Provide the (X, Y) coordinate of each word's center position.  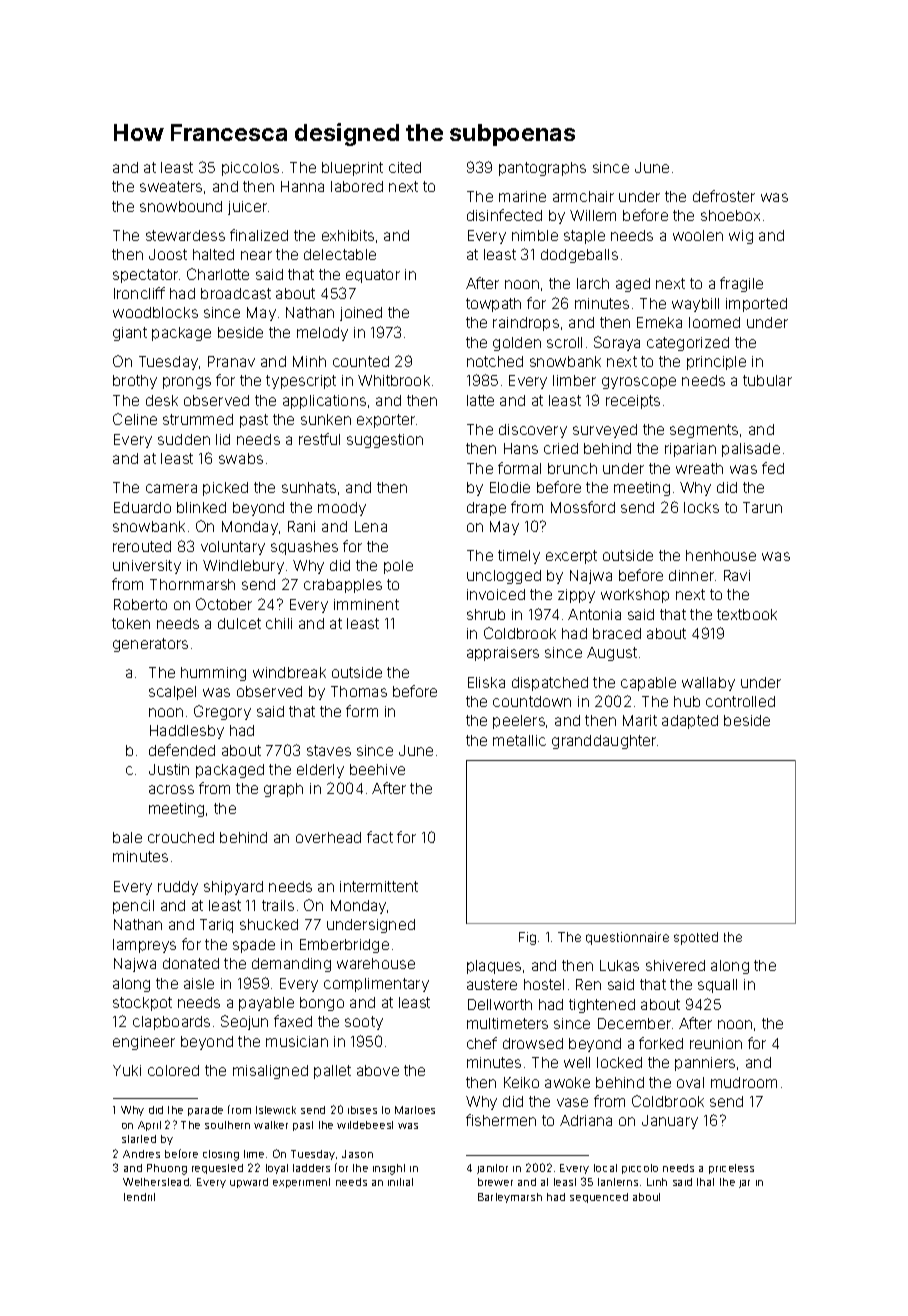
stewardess (185, 235)
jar (744, 1184)
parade (205, 1111)
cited (405, 167)
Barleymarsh (510, 1198)
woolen (698, 235)
